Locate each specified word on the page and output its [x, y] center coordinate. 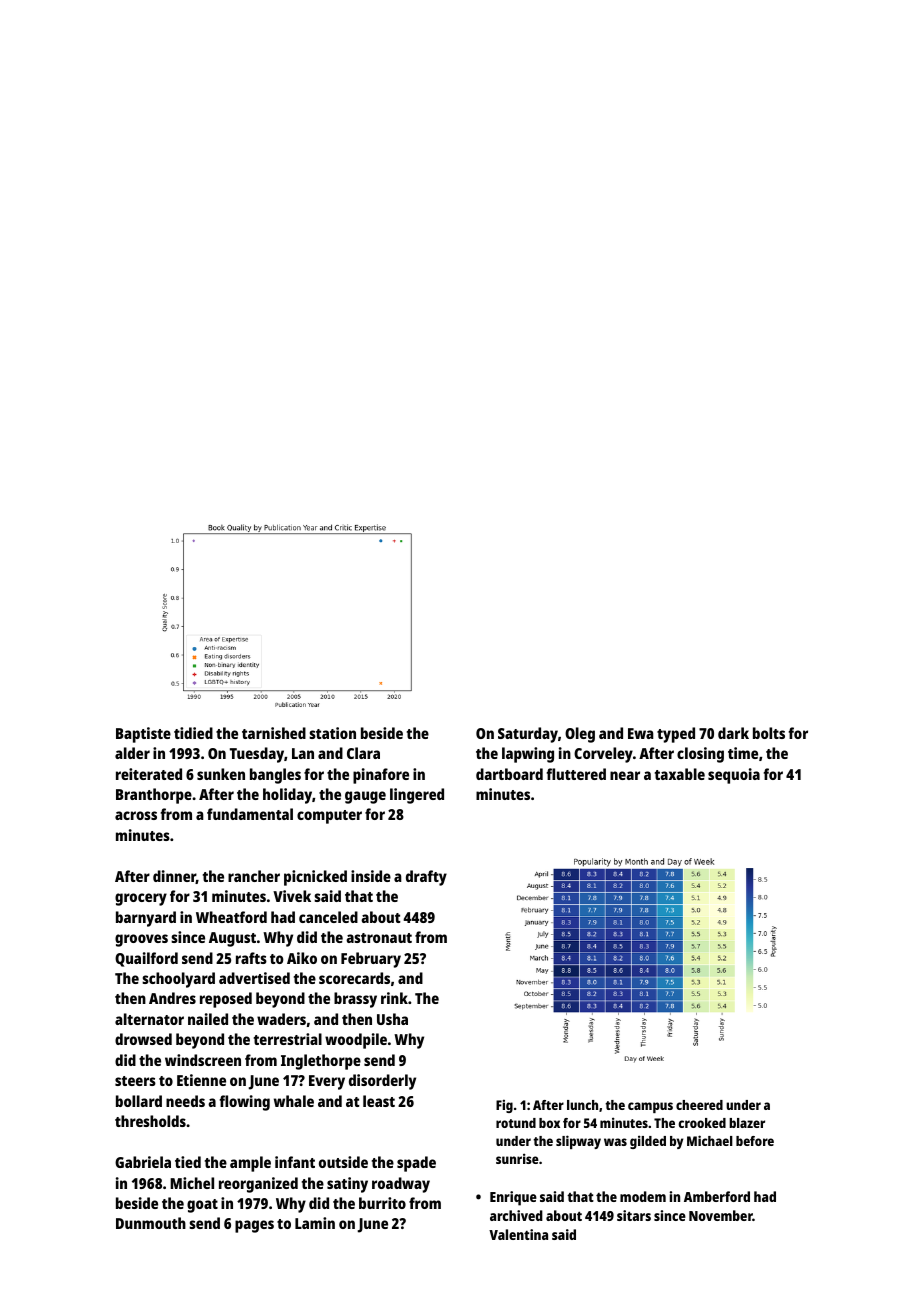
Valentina [518, 1234]
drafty [426, 878]
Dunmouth [151, 1223]
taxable [680, 774]
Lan [303, 753]
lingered [417, 796]
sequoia [734, 776]
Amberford [717, 1196]
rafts [251, 958]
